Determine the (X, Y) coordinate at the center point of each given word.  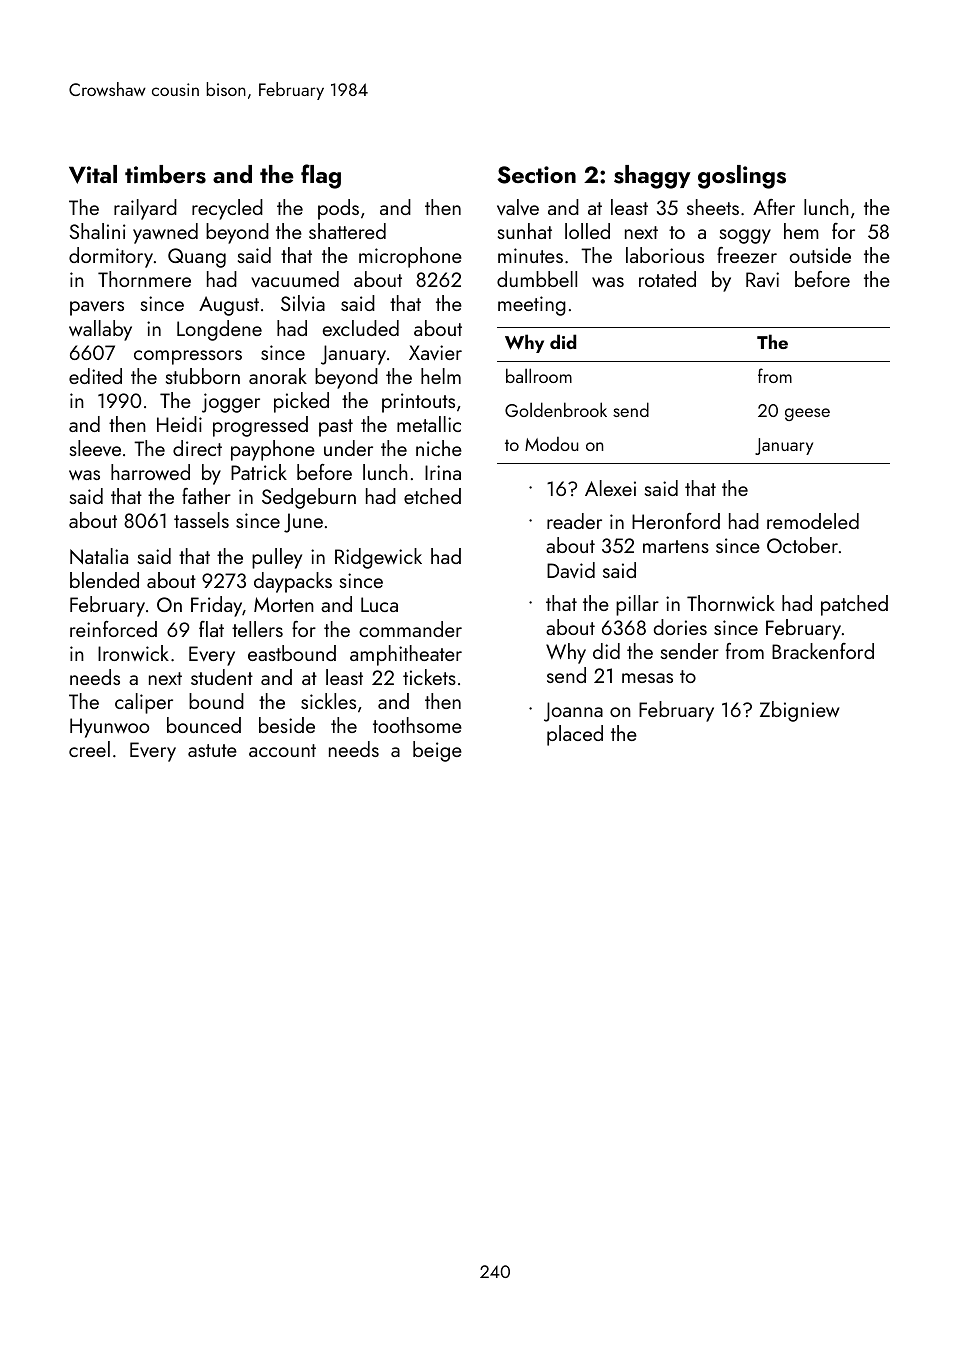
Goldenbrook (556, 409)
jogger (231, 403)
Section (536, 175)
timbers (165, 174)
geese (807, 414)
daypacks (293, 582)
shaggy (652, 177)
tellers (257, 629)
